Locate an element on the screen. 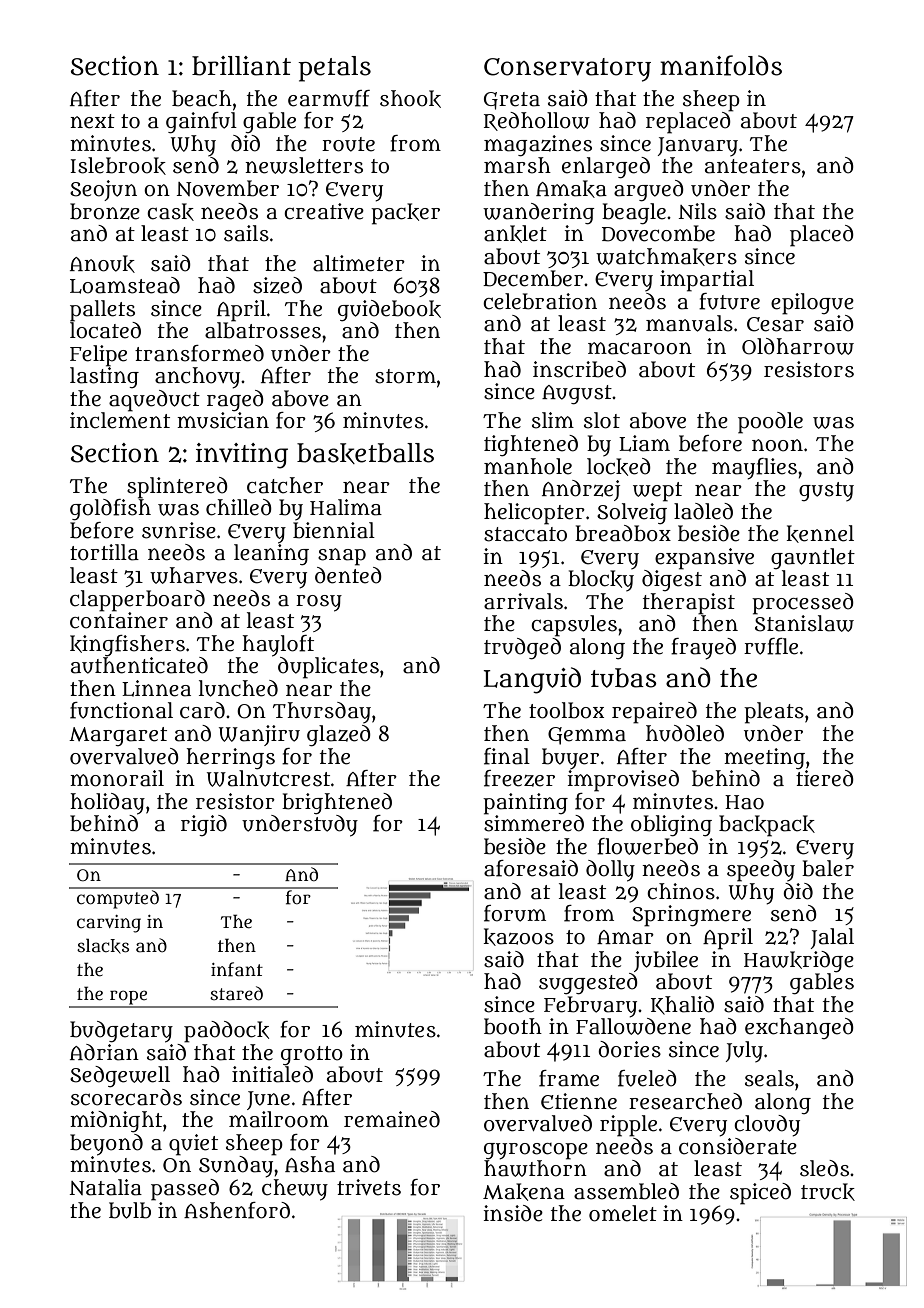  anklet is located at coordinates (515, 234).
